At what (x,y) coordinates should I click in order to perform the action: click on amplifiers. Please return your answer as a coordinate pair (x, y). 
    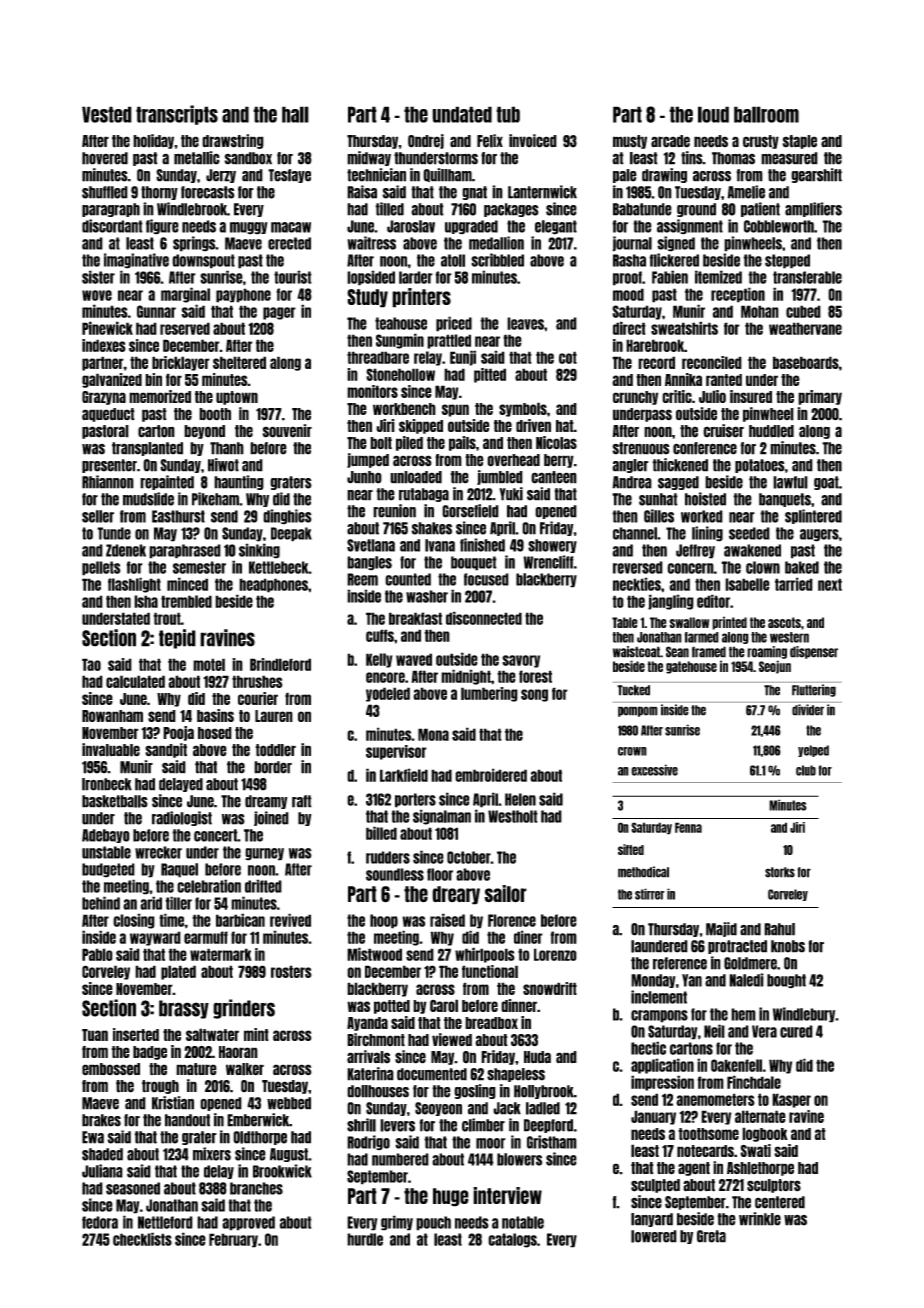
    Looking at the image, I should click on (813, 209).
